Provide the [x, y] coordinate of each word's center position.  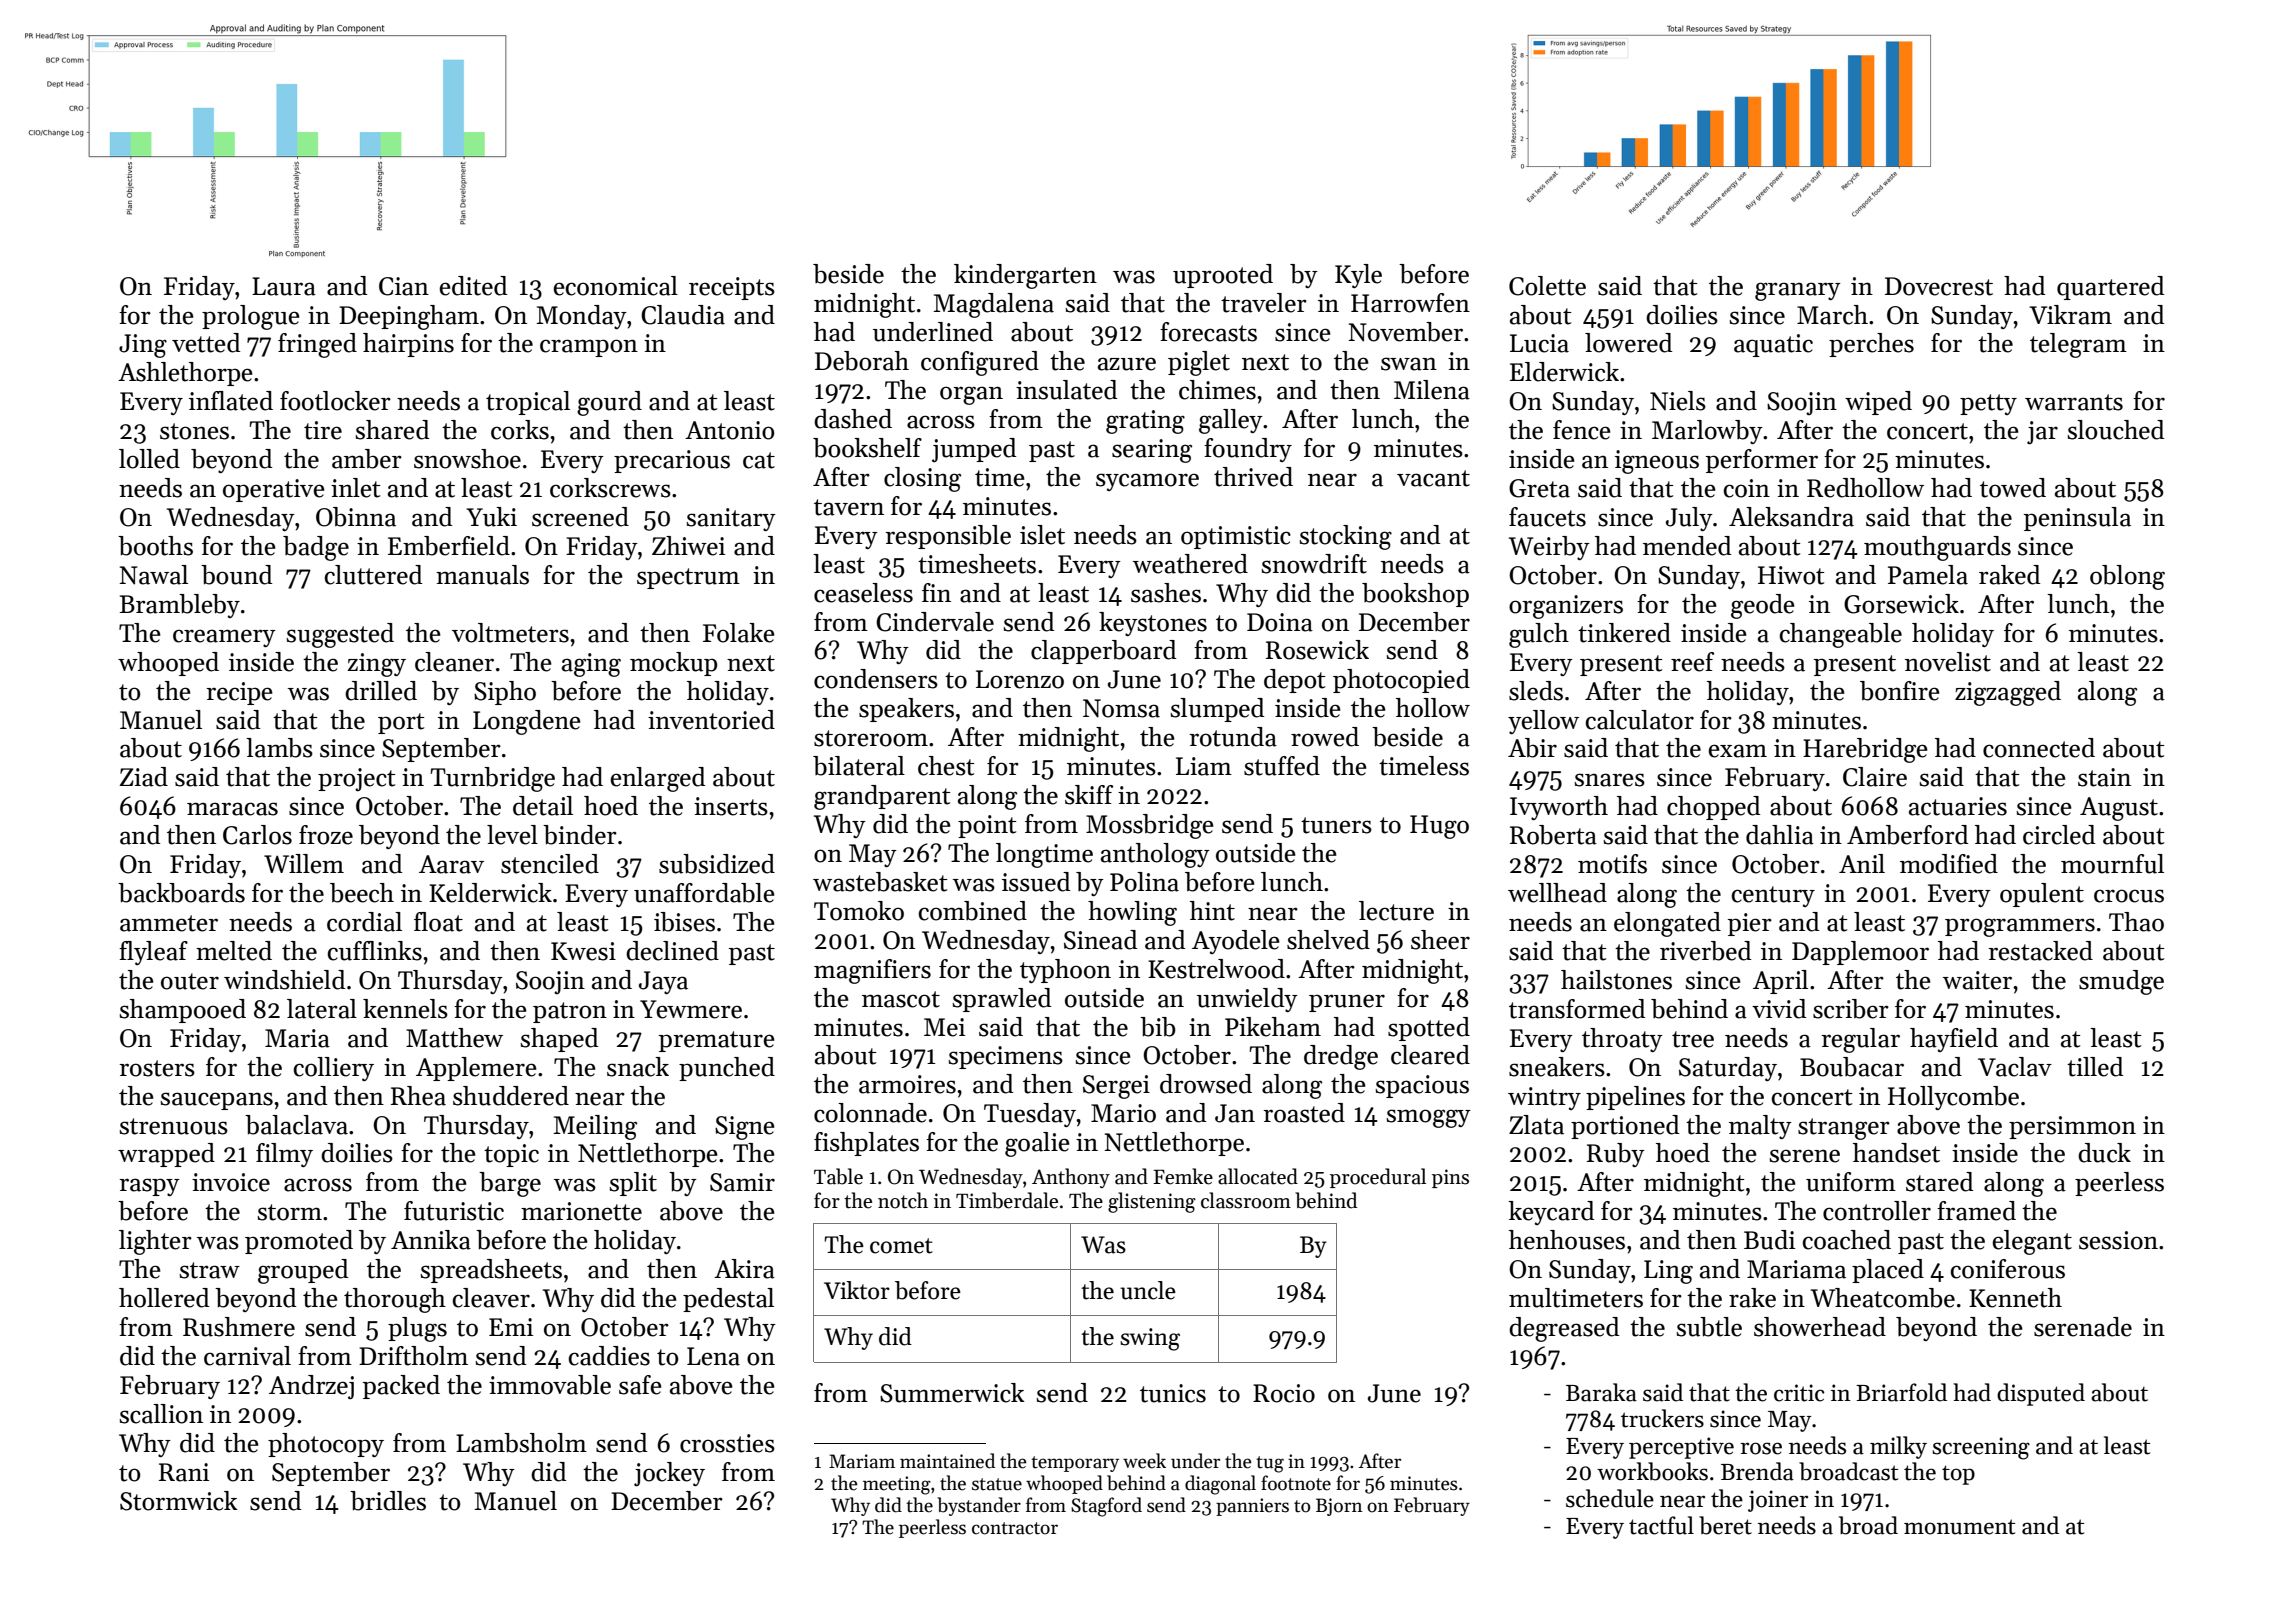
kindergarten [1025, 276]
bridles [388, 1501]
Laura [284, 286]
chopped [1713, 808]
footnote [1296, 1483]
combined [973, 911]
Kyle [1358, 276]
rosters [157, 1068]
